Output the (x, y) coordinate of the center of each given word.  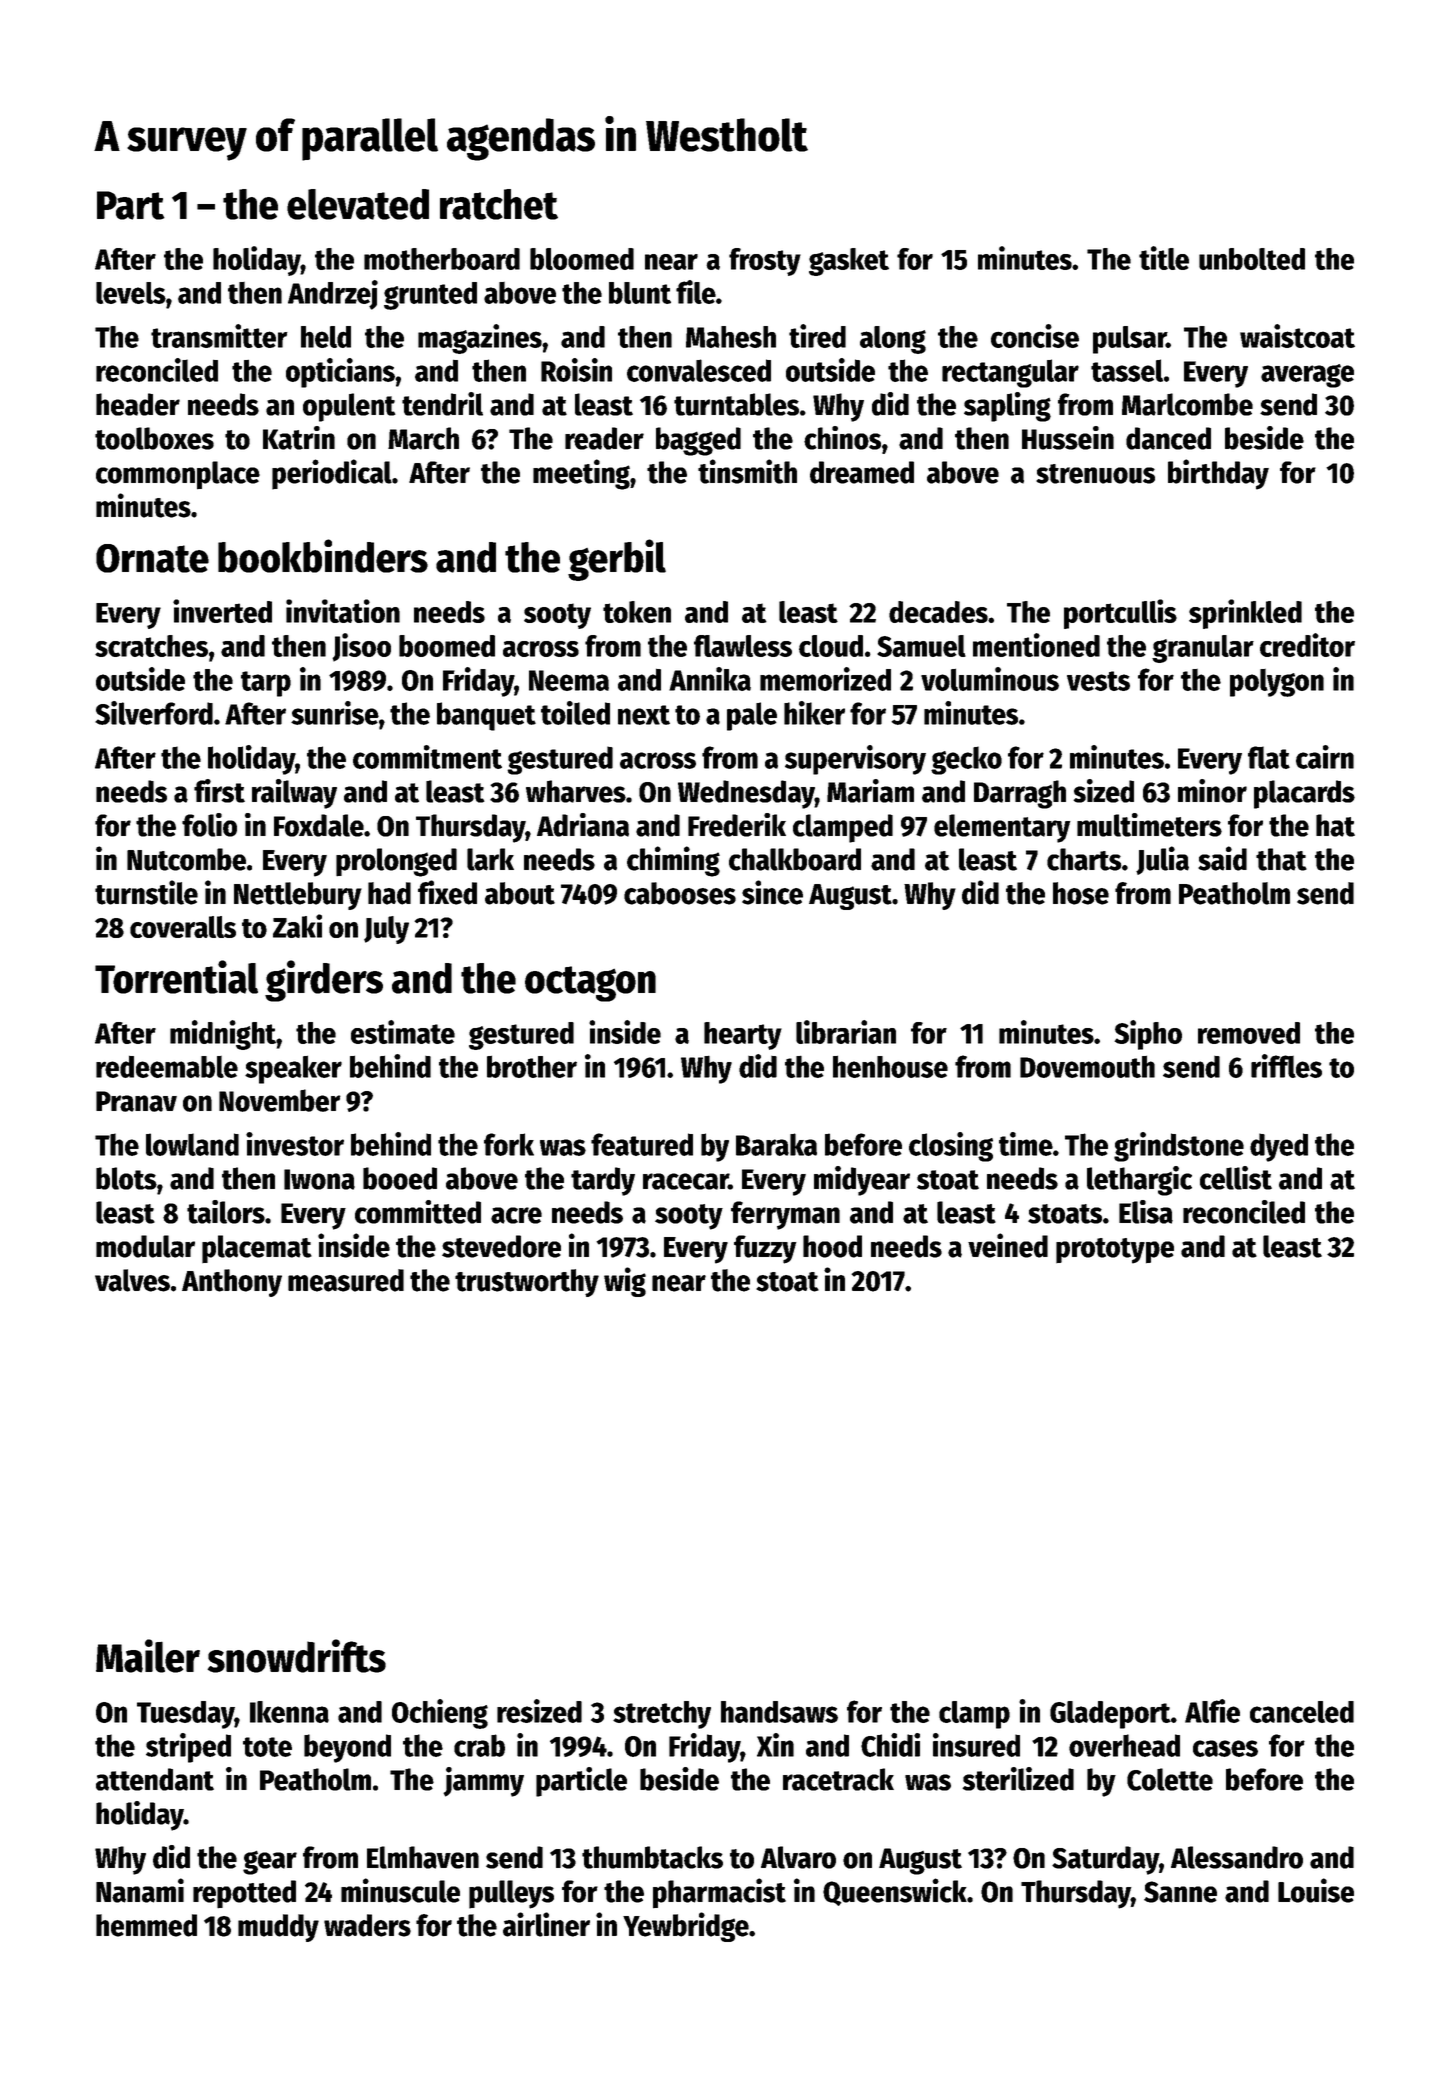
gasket (849, 262)
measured (346, 1280)
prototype (1115, 1251)
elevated (358, 204)
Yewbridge (686, 1927)
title (1164, 258)
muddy (278, 1928)
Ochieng (440, 1714)
